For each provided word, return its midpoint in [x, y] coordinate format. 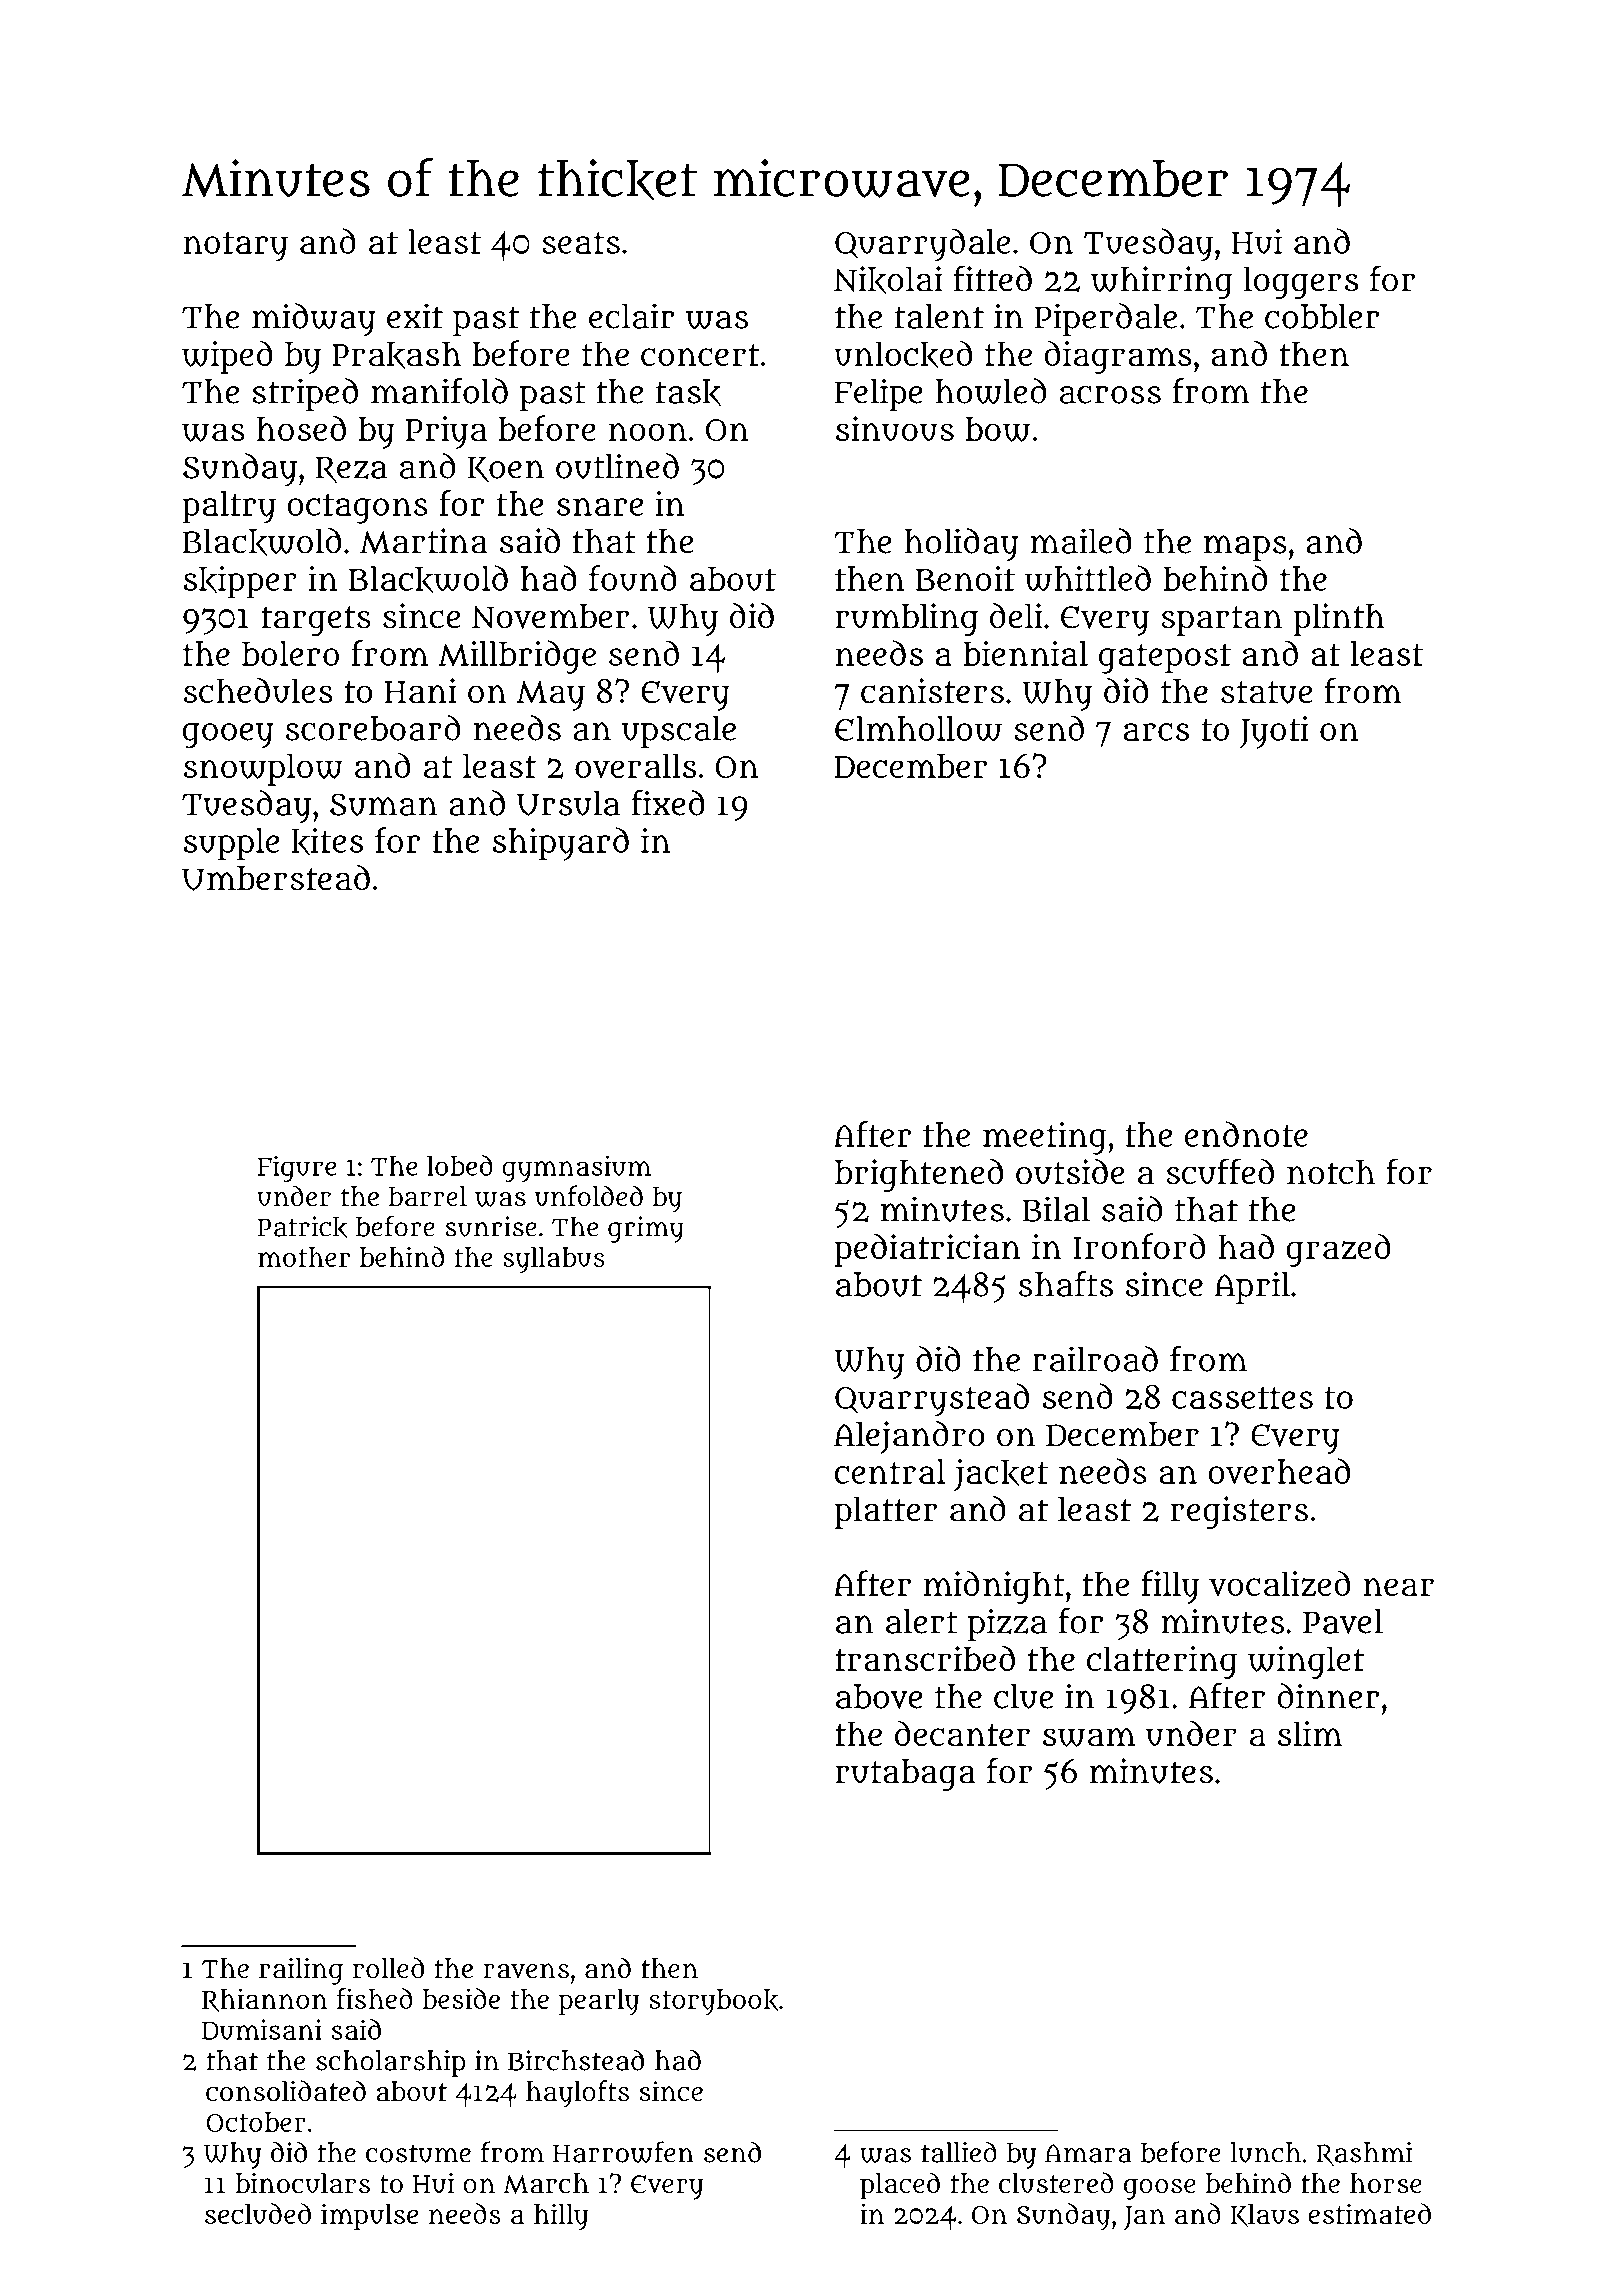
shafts [1066, 1284]
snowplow [263, 769]
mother [304, 1257]
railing [301, 1971]
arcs [1156, 732]
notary [235, 247]
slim [1310, 1733]
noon [648, 432]
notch [1331, 1172]
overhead [1279, 1471]
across [1110, 394]
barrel [428, 1196]
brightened [919, 1175]
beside [461, 1998]
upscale [679, 732]
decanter [962, 1733]
